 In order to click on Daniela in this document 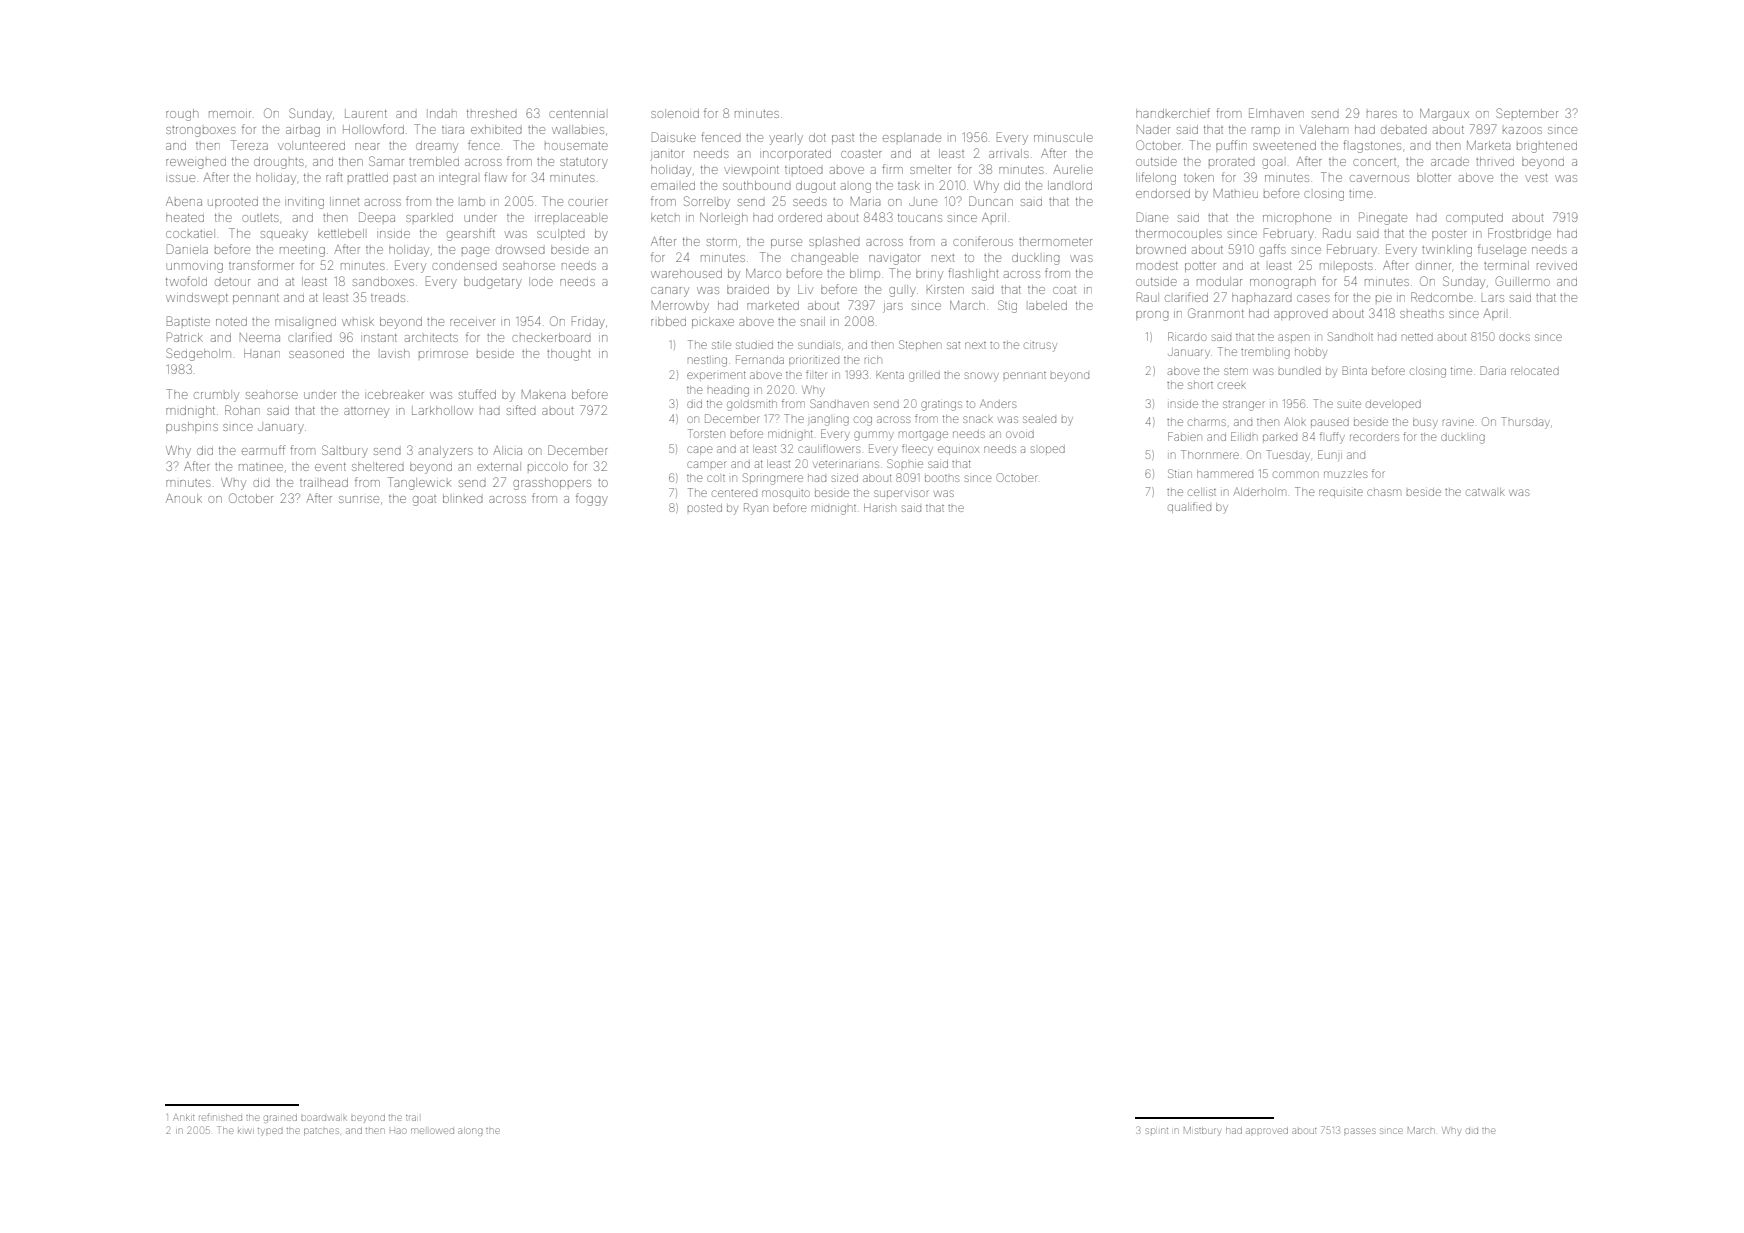, I will do `click(187, 249)`.
